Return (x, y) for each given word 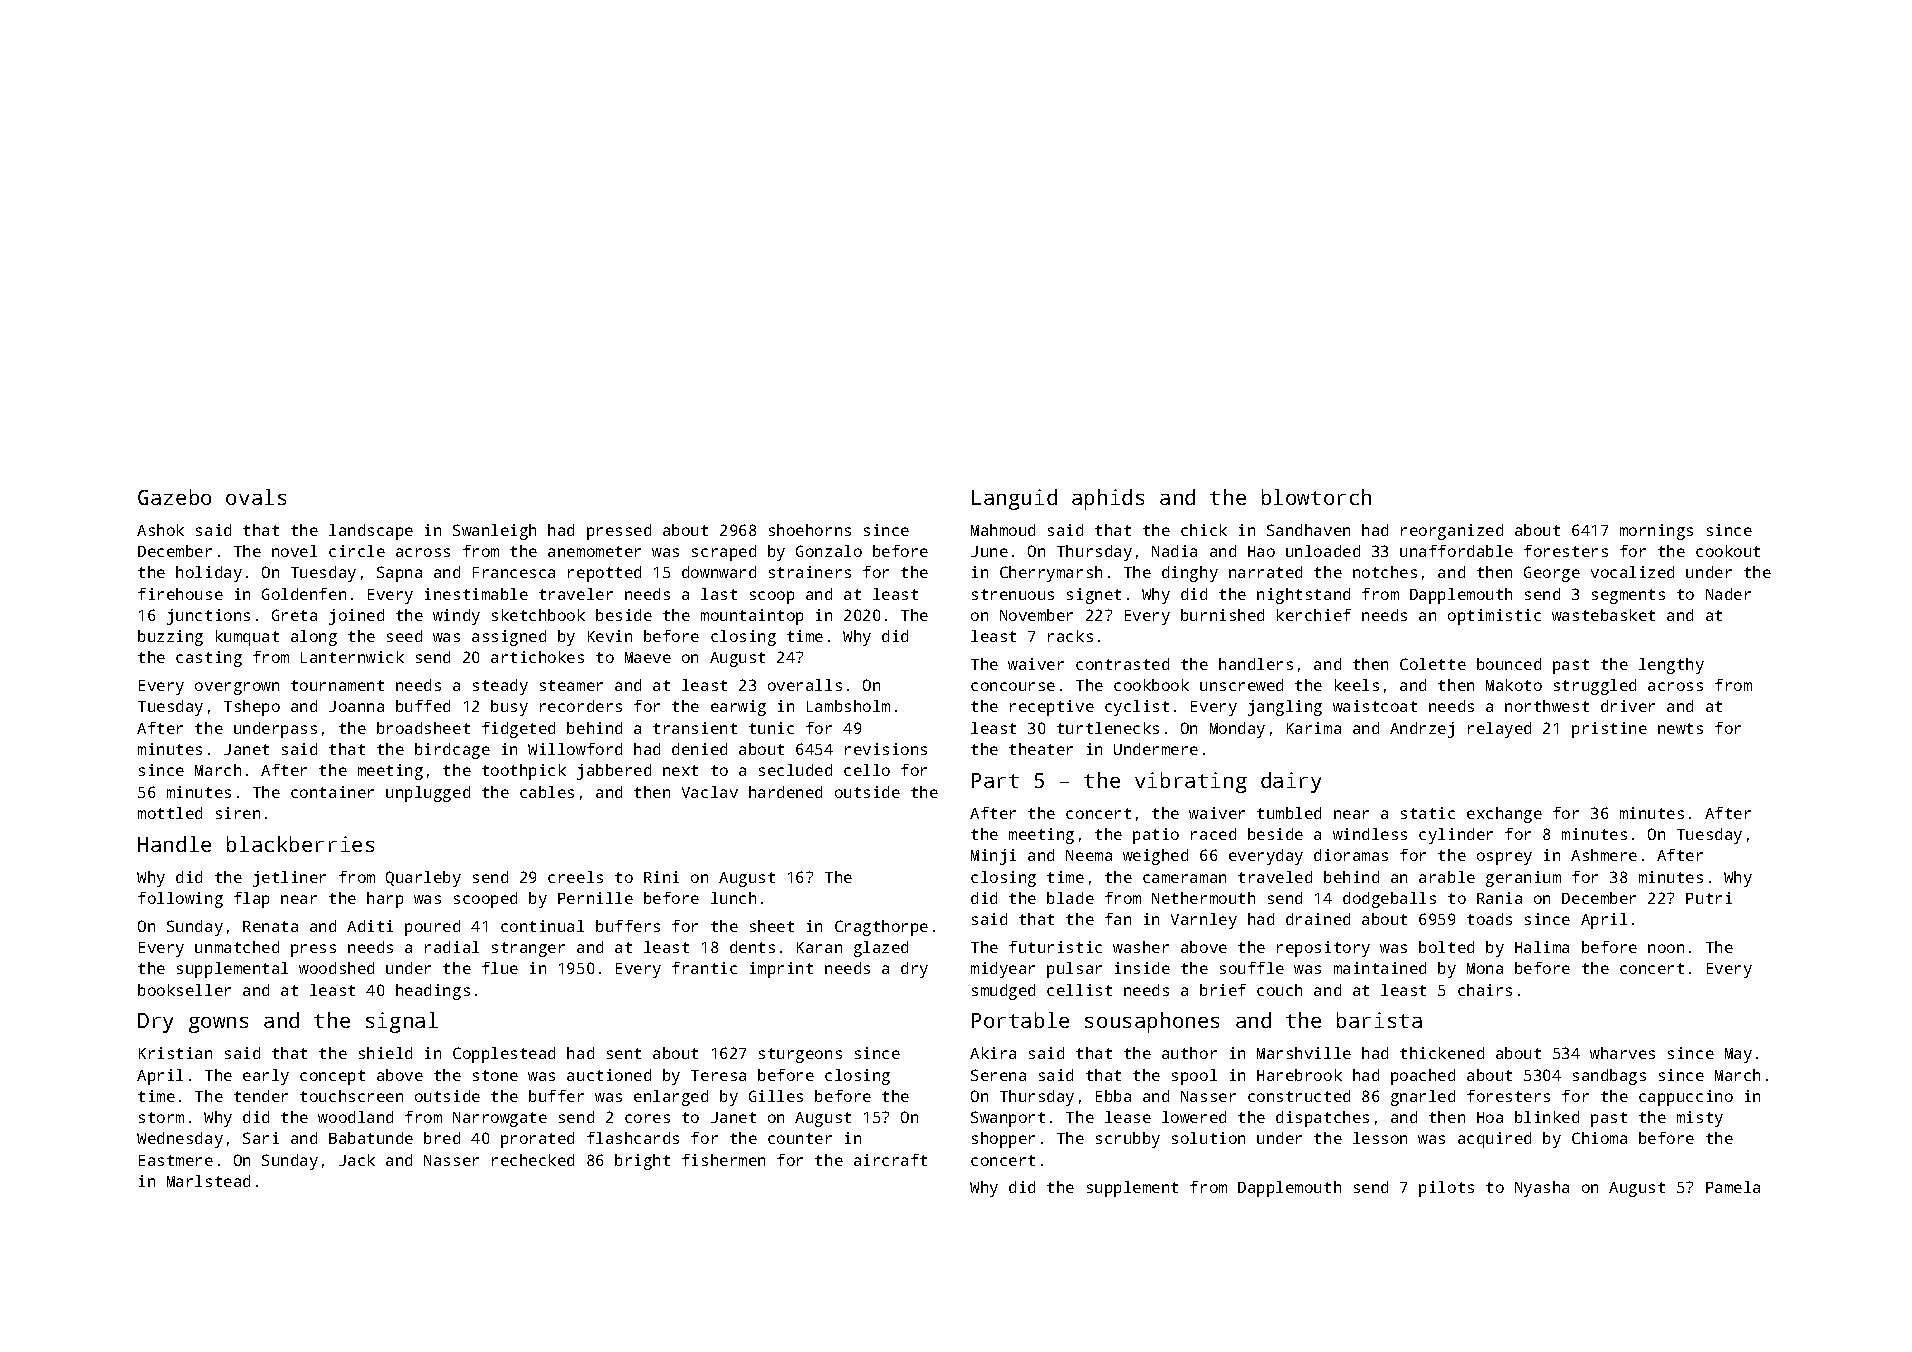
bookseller (184, 990)
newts (1680, 728)
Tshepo (252, 708)
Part (995, 780)
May (1738, 1055)
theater (1041, 749)
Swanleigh (494, 532)
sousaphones (1152, 1022)
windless (1370, 834)
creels (575, 877)
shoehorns (810, 530)
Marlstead (208, 1181)
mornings (1656, 532)
